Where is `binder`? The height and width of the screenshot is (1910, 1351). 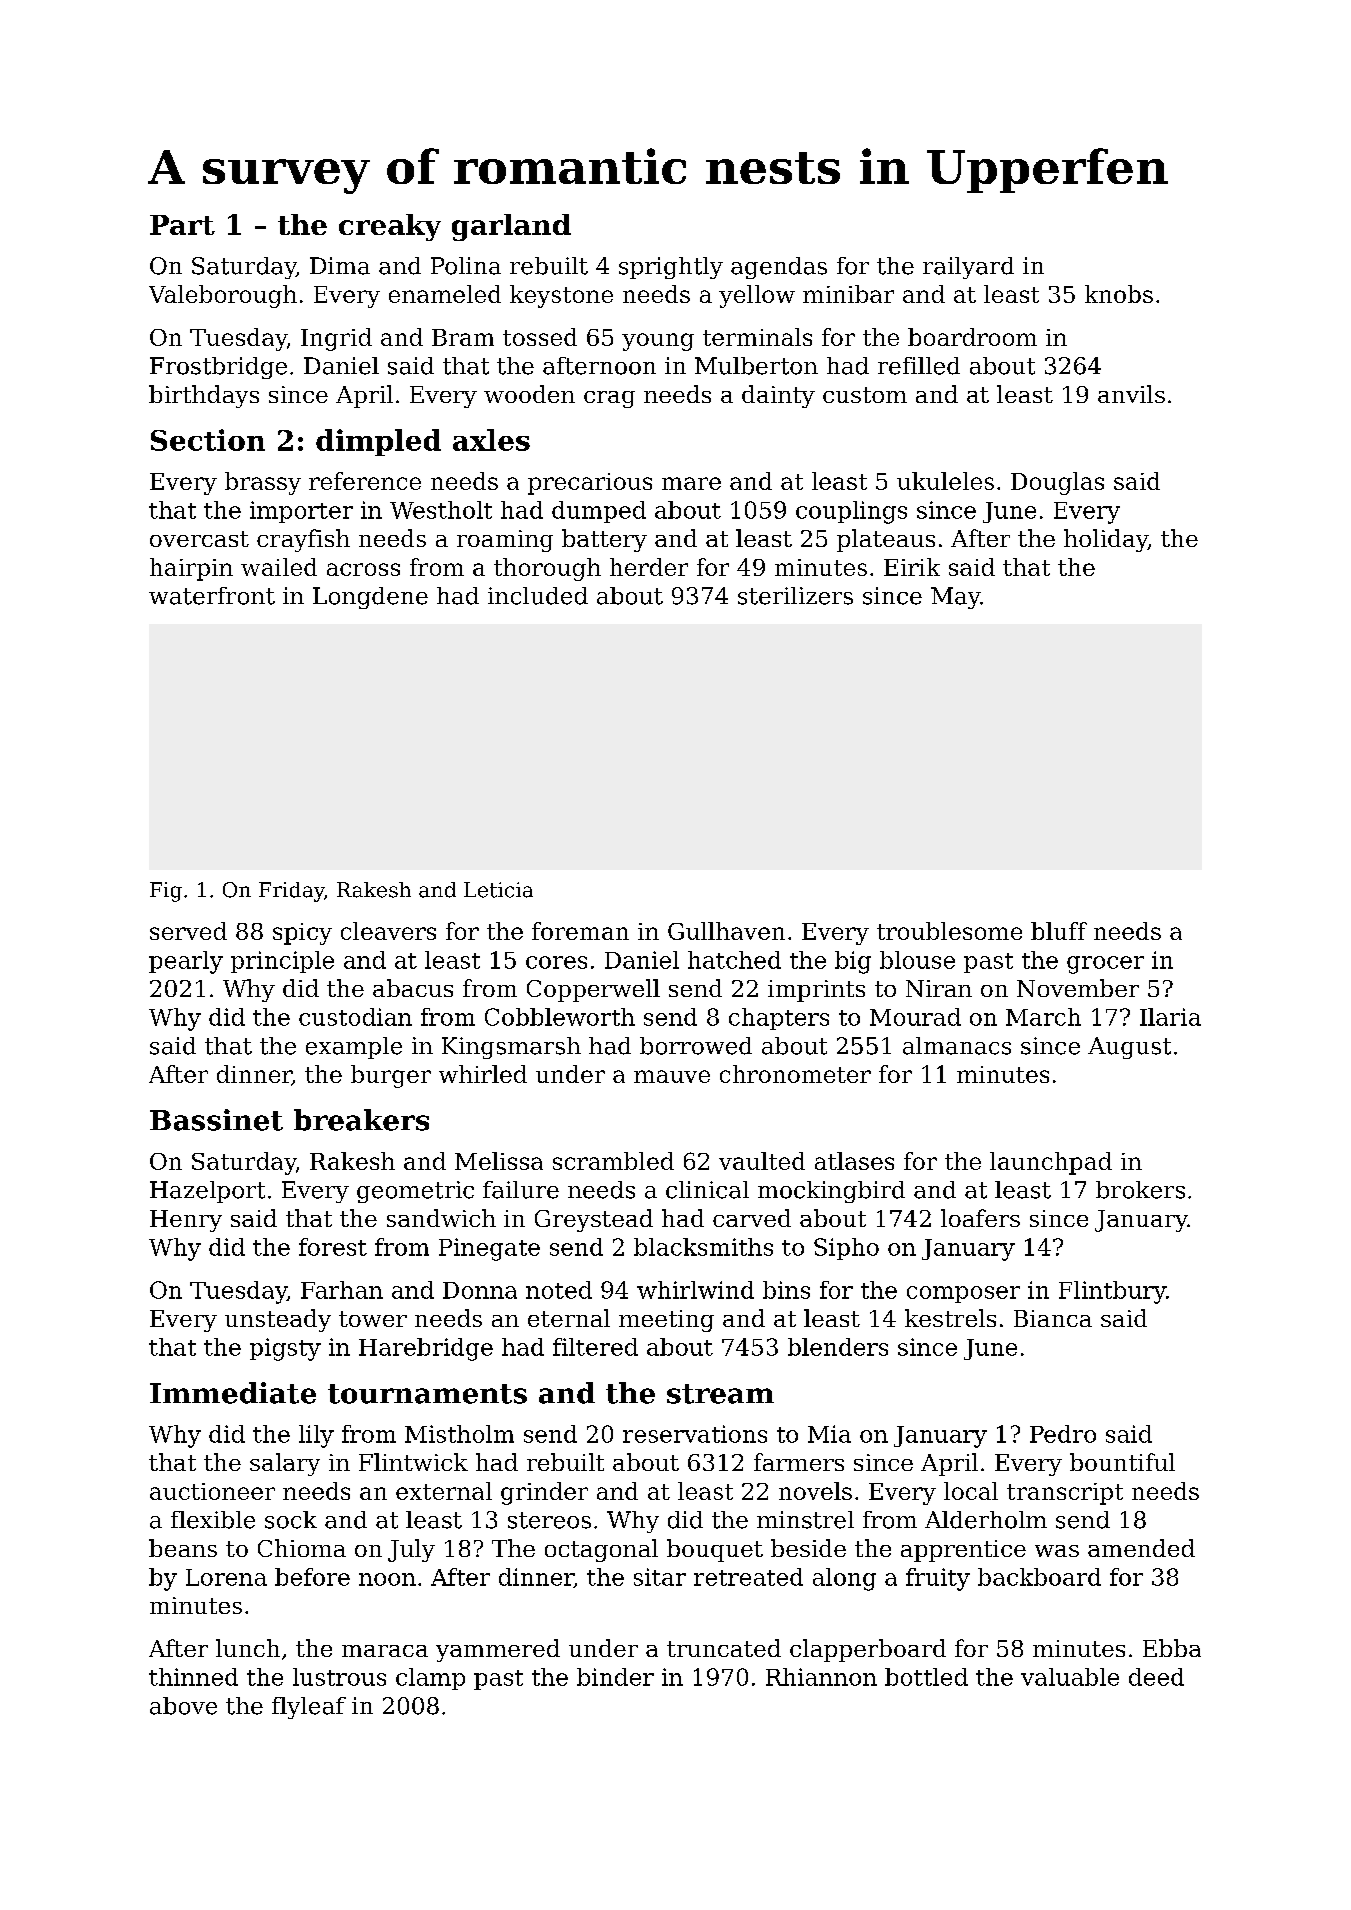 binder is located at coordinates (615, 1677).
